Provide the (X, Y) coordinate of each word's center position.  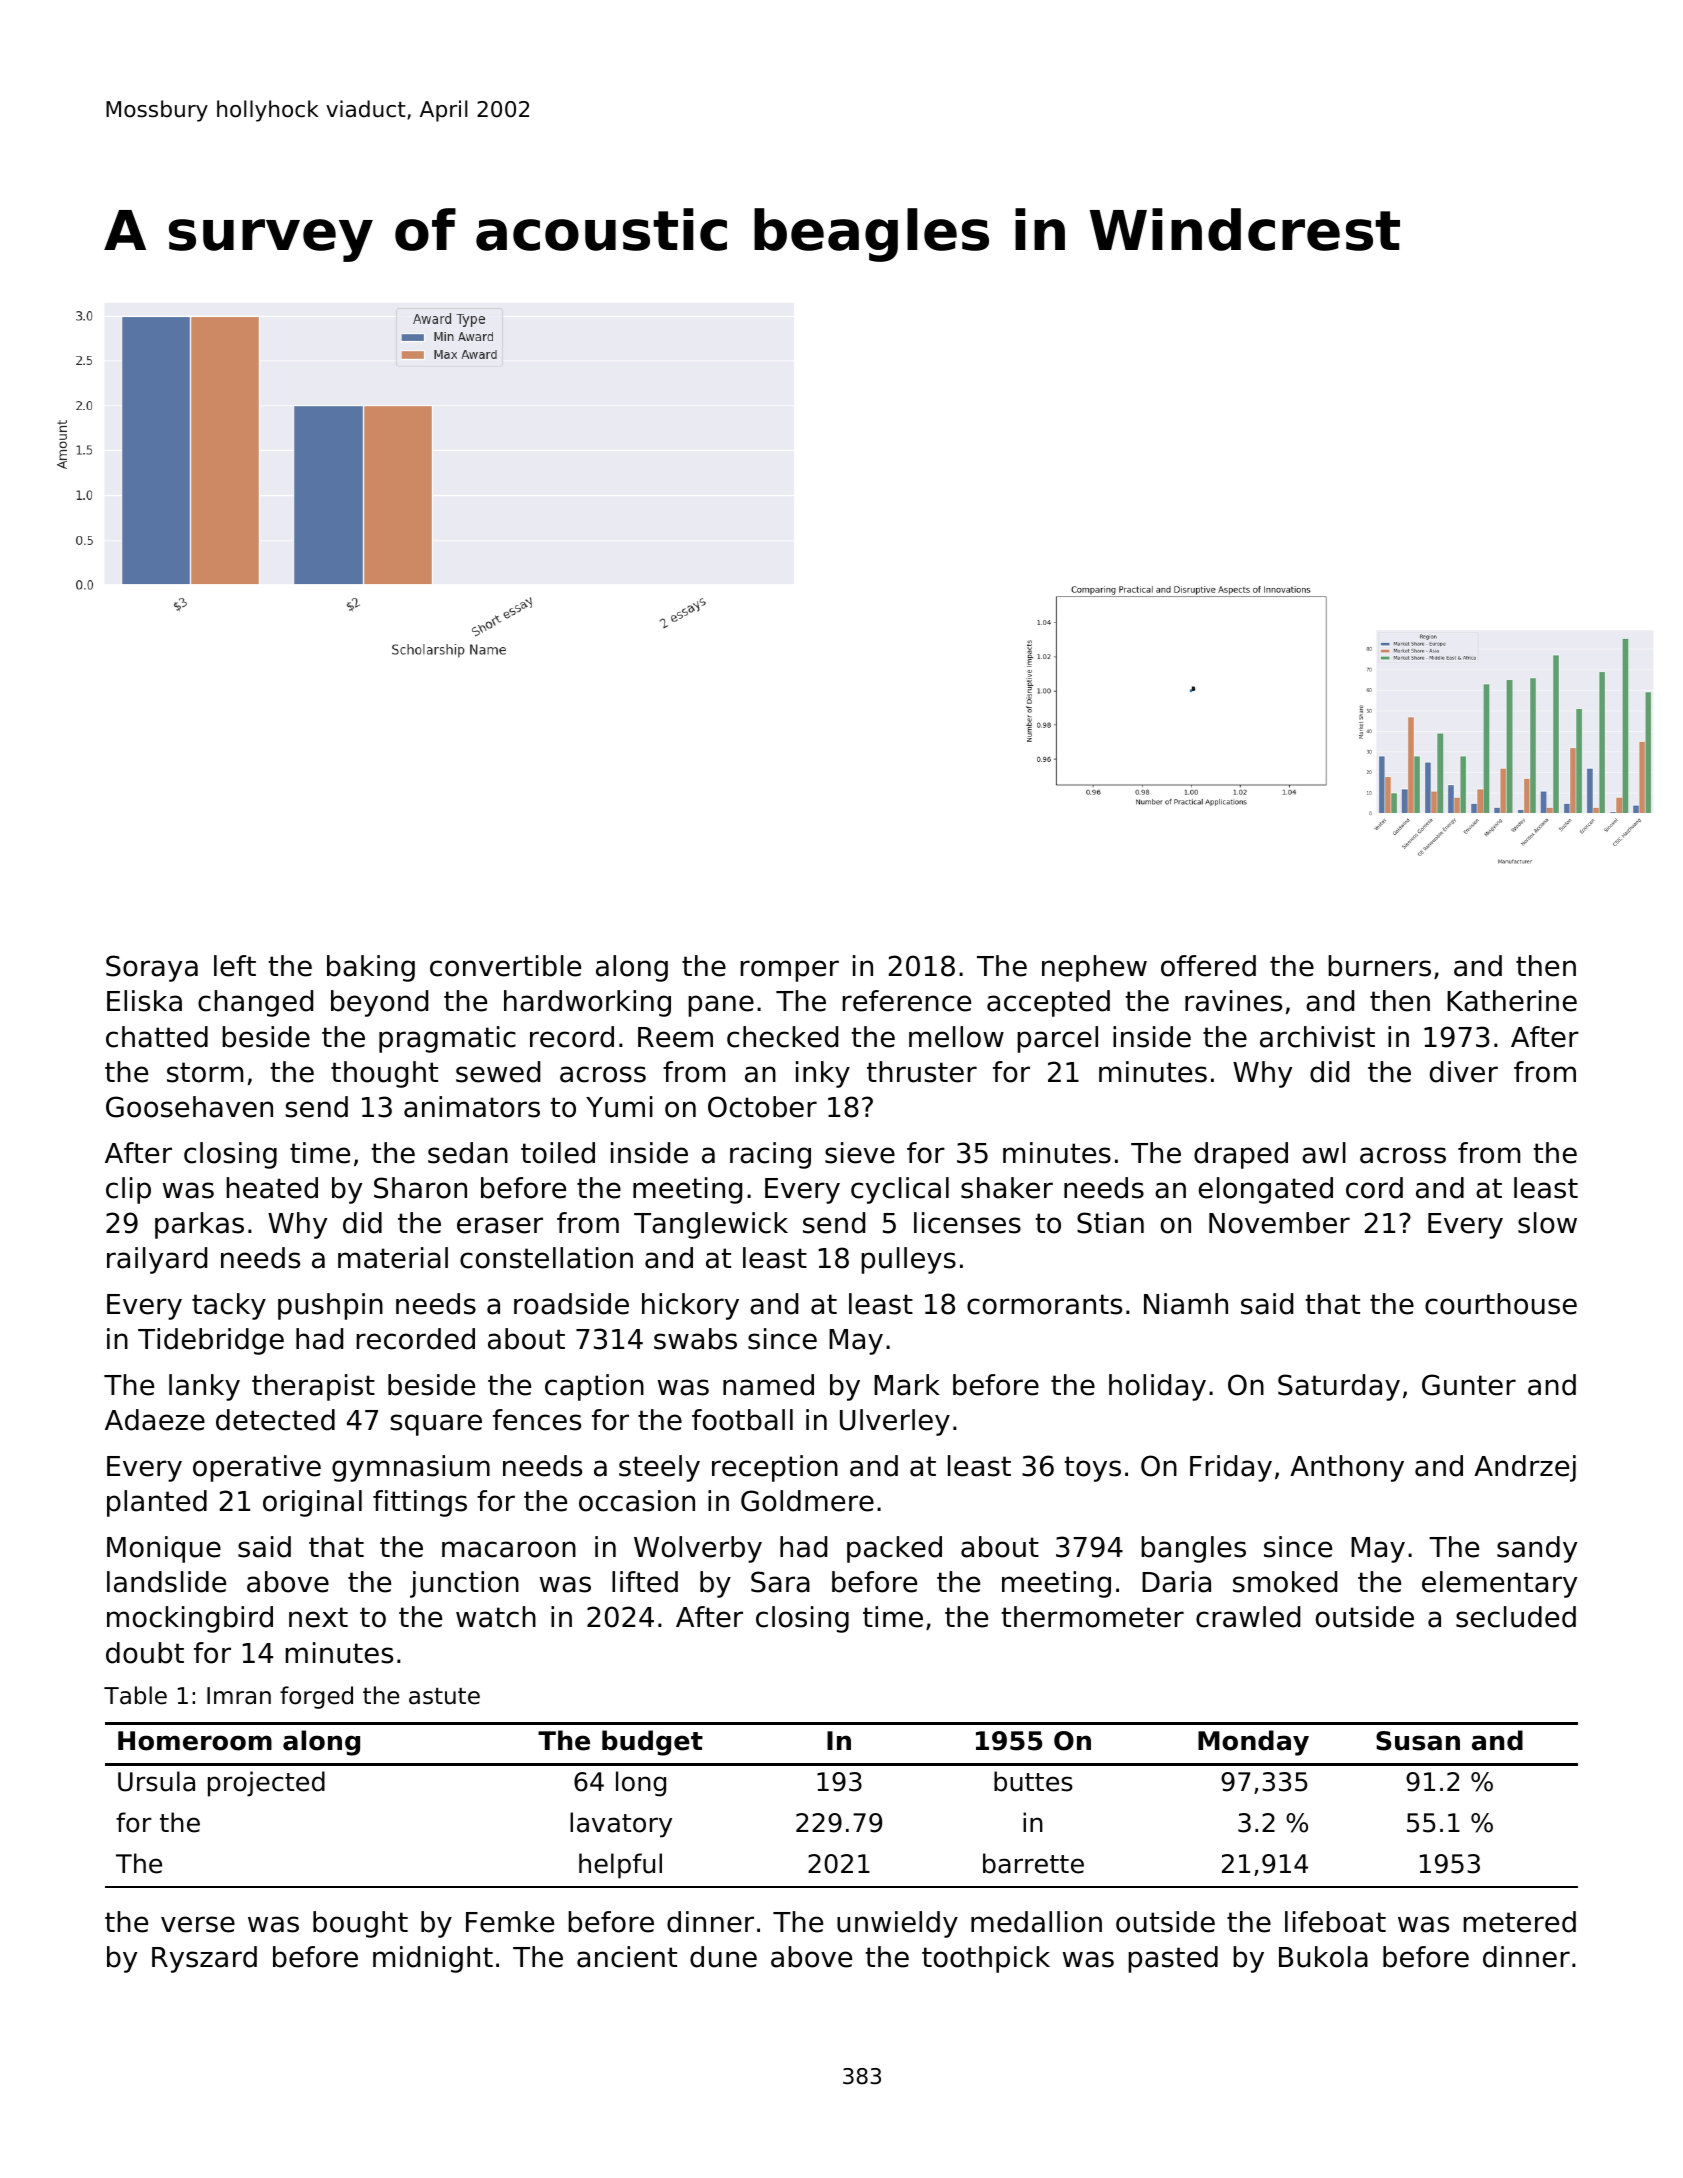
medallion (1036, 1922)
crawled (1248, 1617)
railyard (157, 1260)
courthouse (1501, 1304)
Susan (1418, 1741)
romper (789, 971)
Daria (1176, 1582)
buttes (1033, 1781)
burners (1379, 966)
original (312, 1503)
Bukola (1323, 1957)
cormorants (1044, 1304)
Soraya (152, 968)
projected (266, 1784)
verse (198, 1924)
